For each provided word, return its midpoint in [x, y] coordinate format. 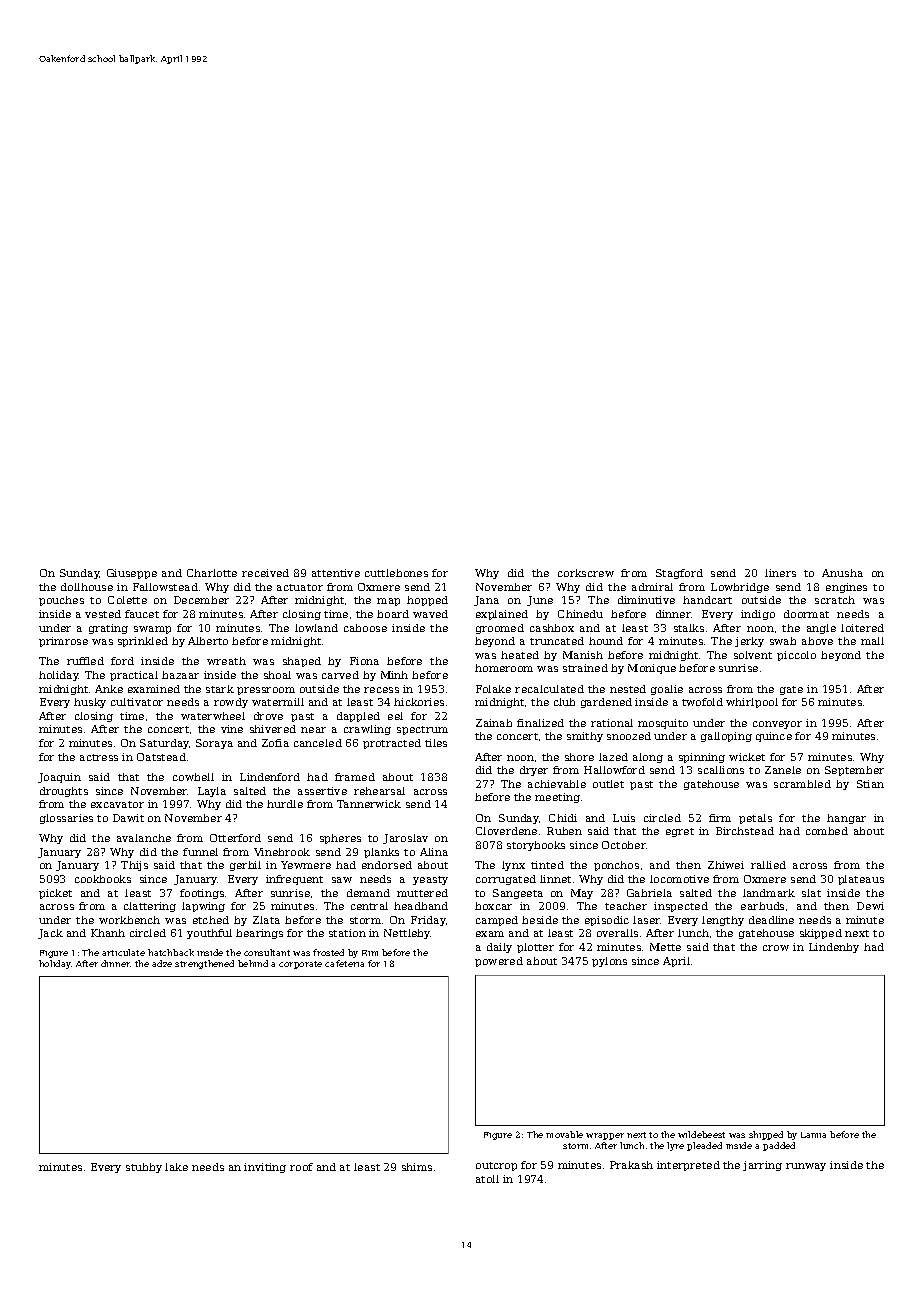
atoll [487, 1179]
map [388, 602]
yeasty [430, 880]
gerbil [245, 866]
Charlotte [212, 573]
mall [872, 641]
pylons [609, 962]
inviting [265, 1168]
